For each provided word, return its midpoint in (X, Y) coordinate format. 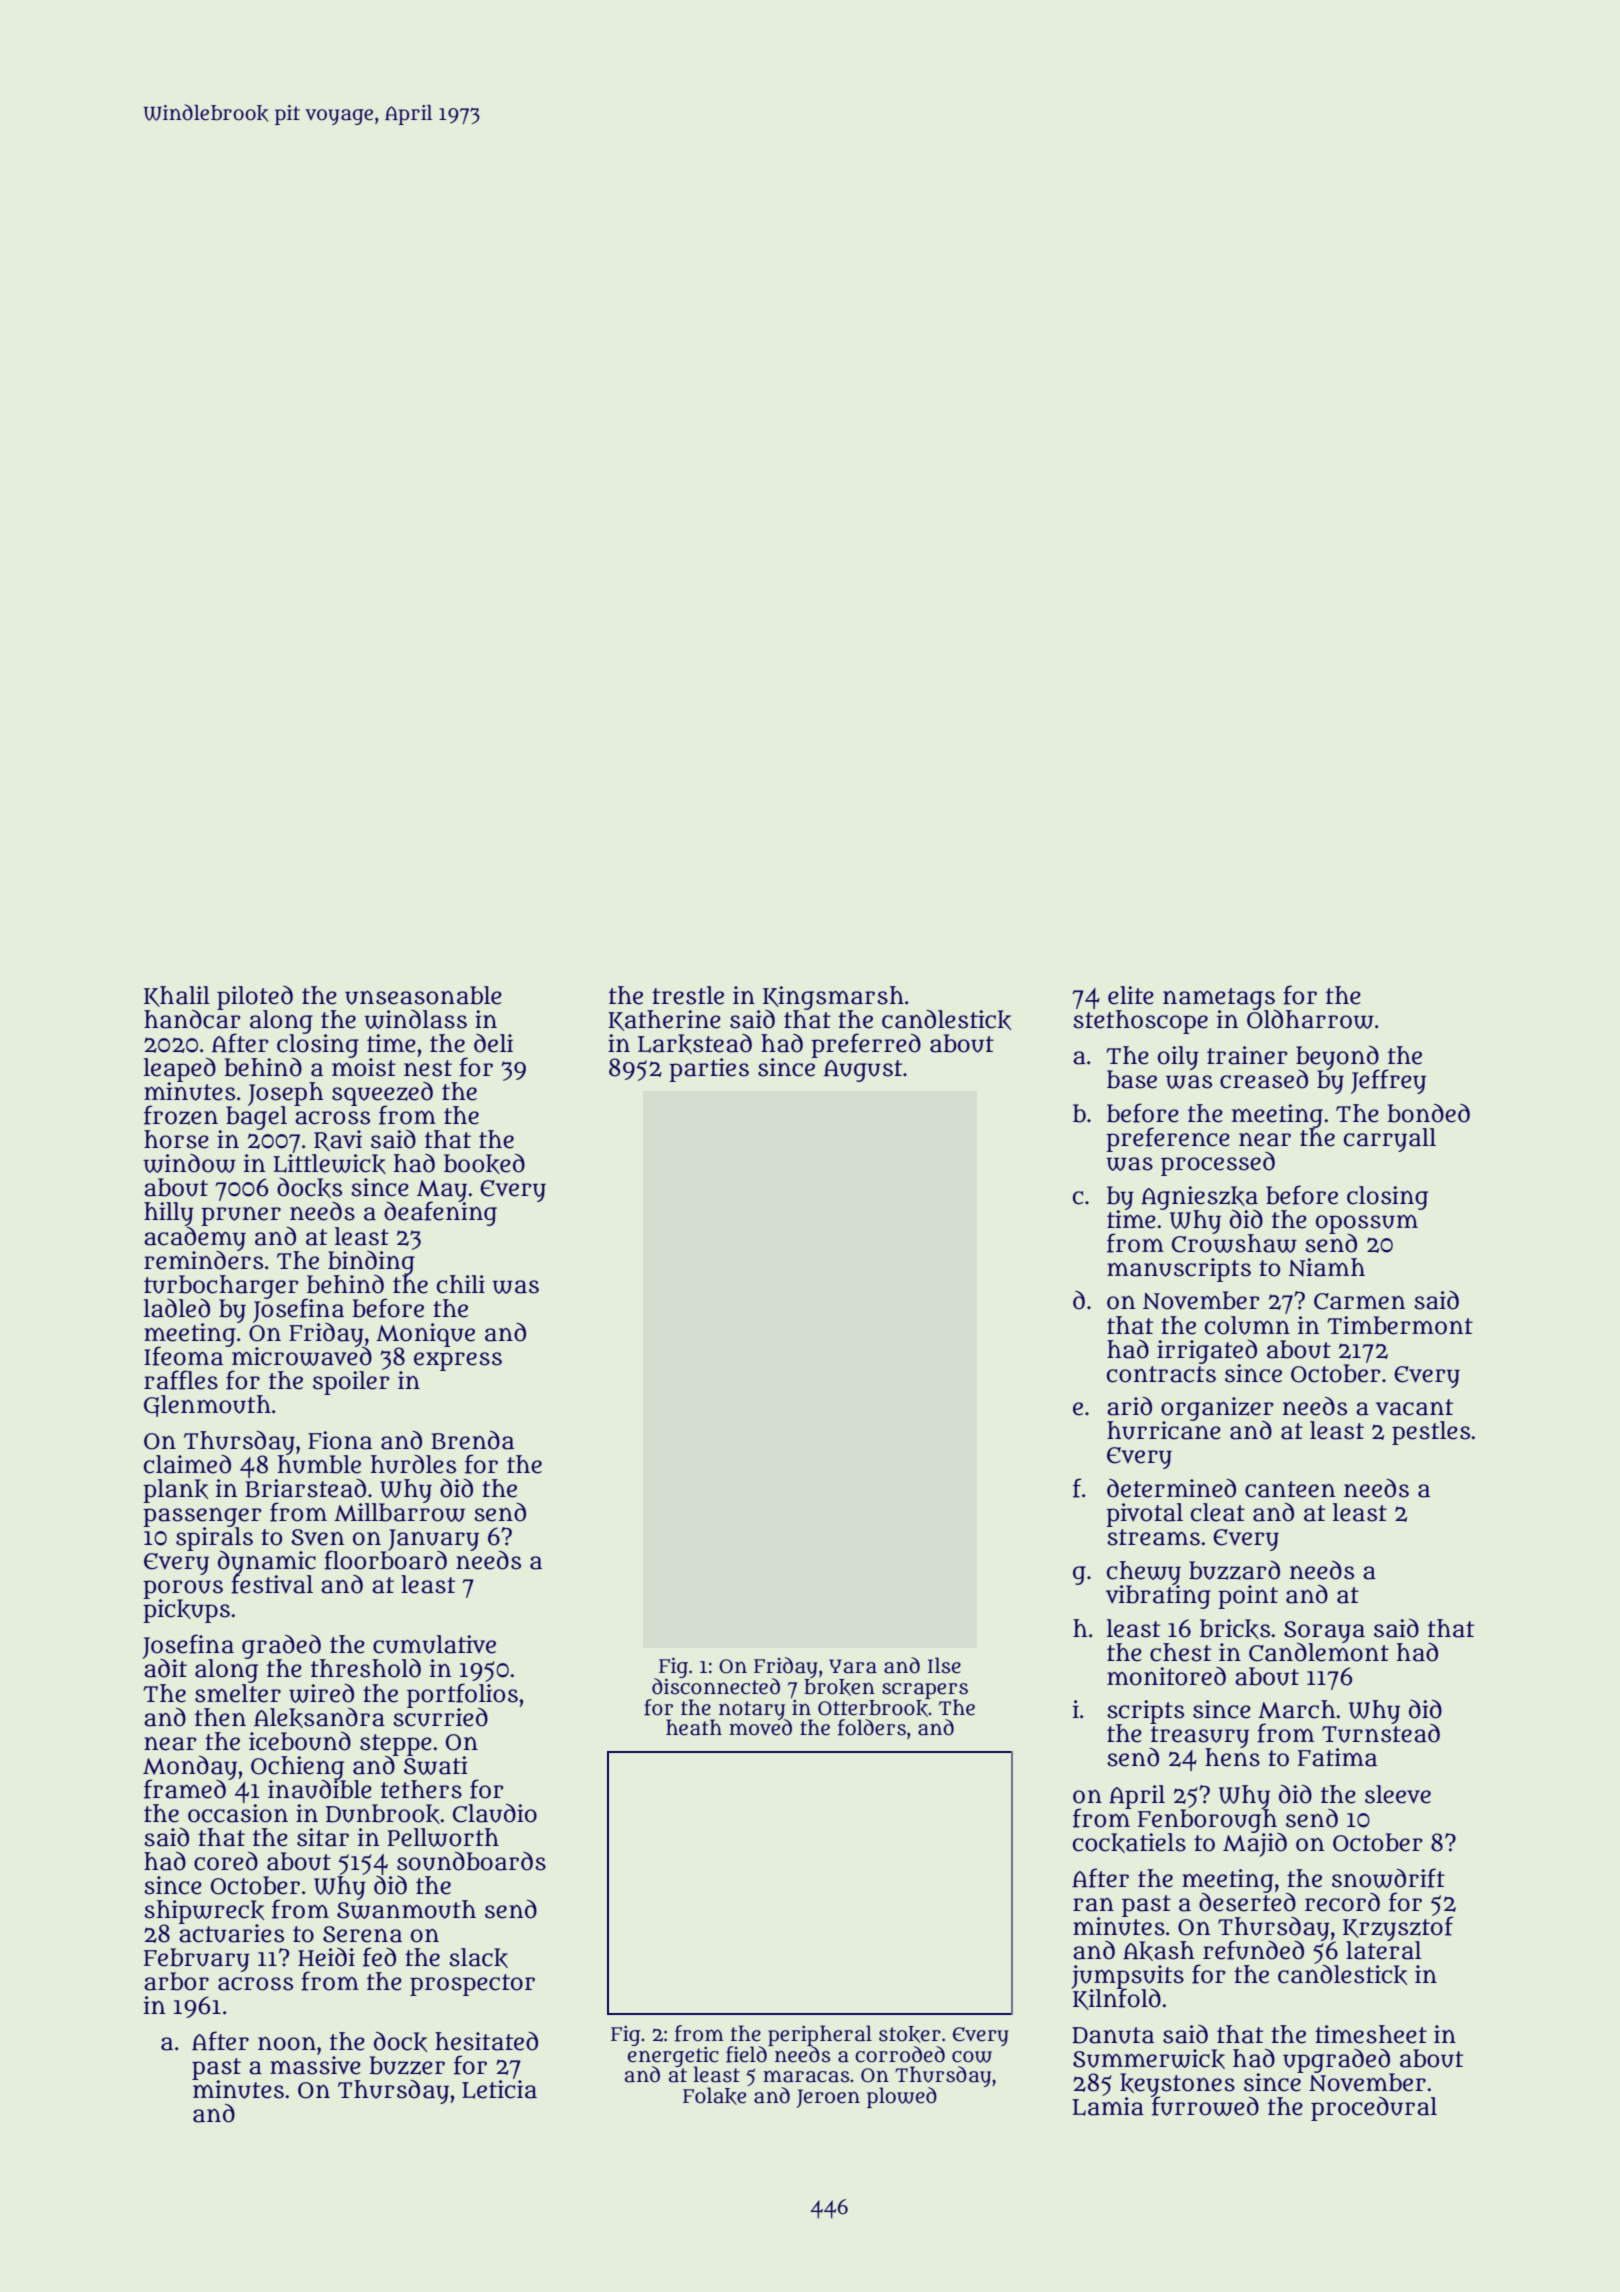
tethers (421, 1789)
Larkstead (695, 1044)
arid (1129, 1406)
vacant (1414, 1407)
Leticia (499, 2089)
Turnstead (1381, 1733)
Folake (714, 2096)
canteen (1290, 1489)
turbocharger (221, 1286)
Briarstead (305, 1488)
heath (694, 1727)
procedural (1374, 2109)
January (433, 1540)
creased (1264, 1079)
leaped (180, 1070)
